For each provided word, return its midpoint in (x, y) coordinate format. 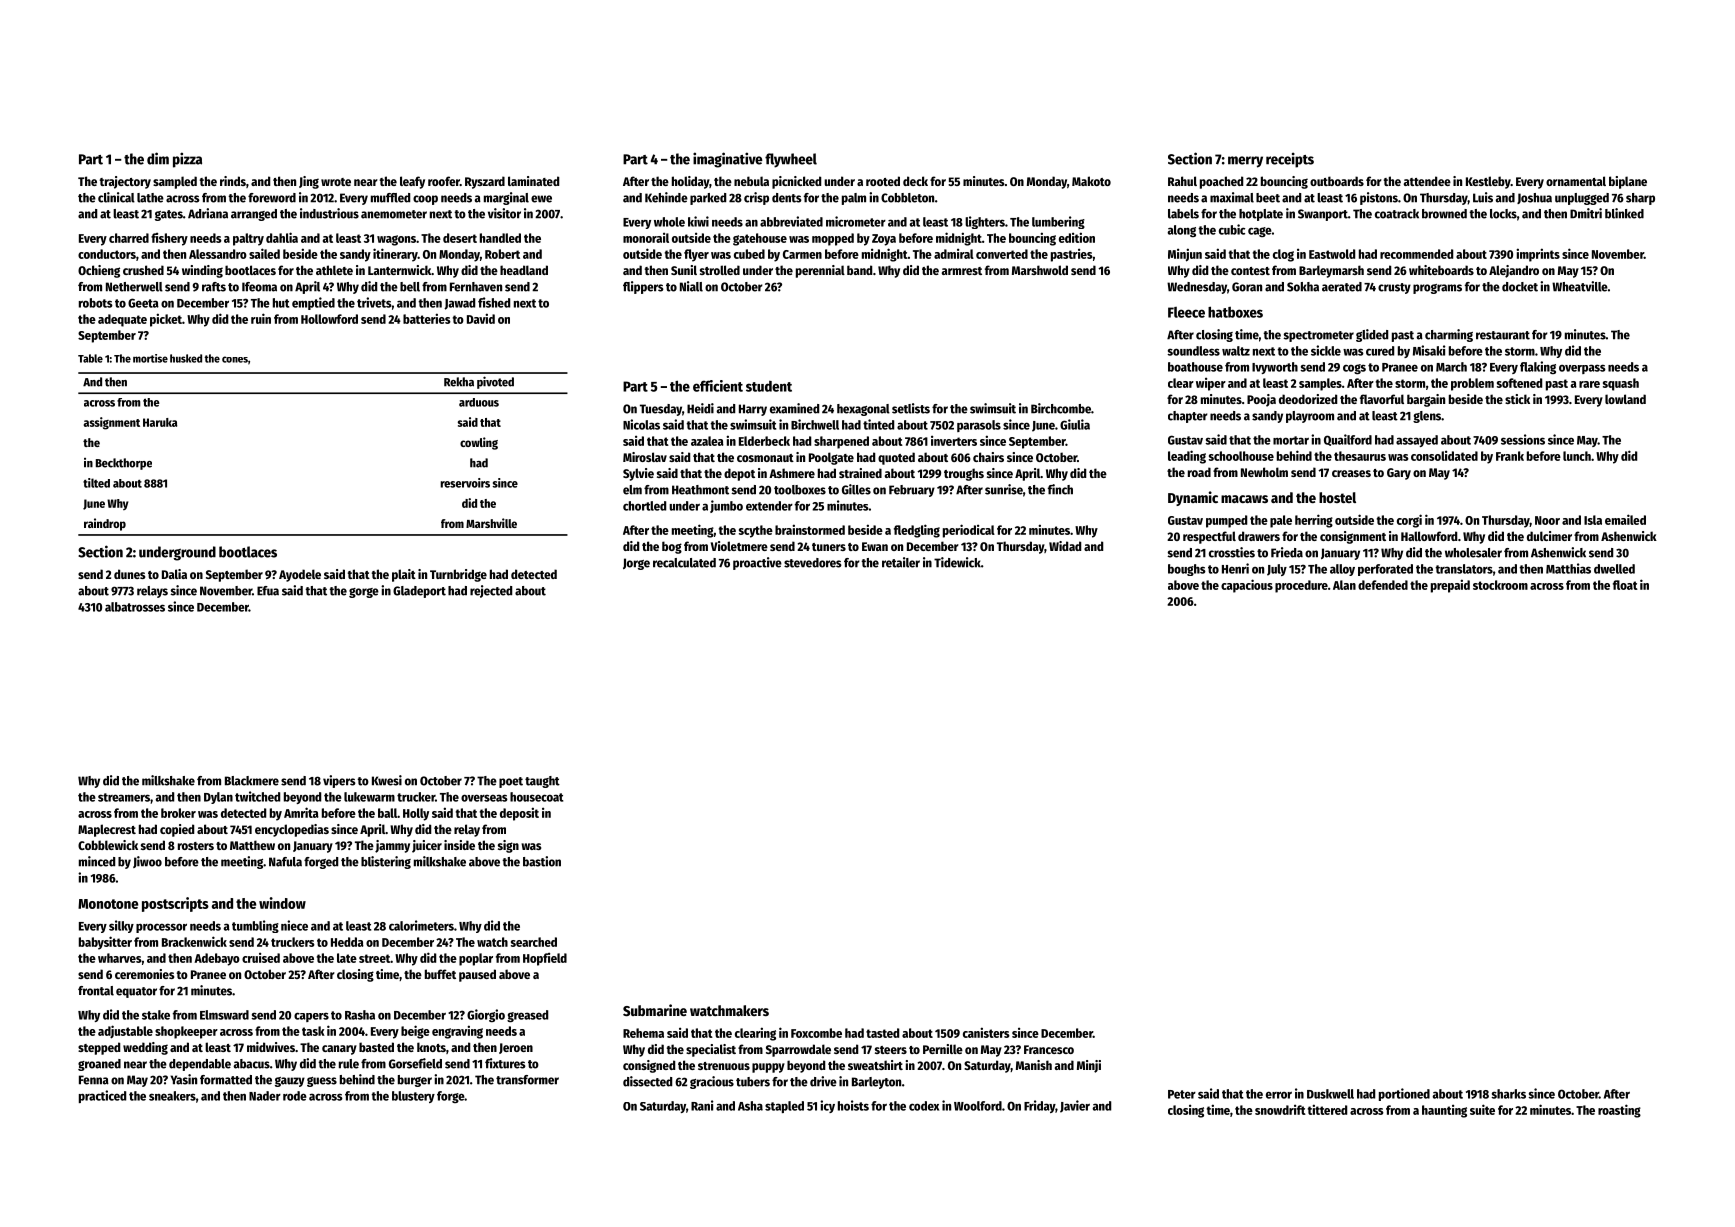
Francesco (1049, 1049)
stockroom (1500, 585)
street (374, 958)
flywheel (791, 160)
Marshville (491, 523)
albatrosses (135, 607)
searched (534, 942)
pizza (187, 160)
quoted (896, 458)
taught (542, 782)
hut (281, 303)
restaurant (1503, 335)
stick (1517, 399)
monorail (646, 237)
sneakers (172, 1096)
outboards (1337, 181)
